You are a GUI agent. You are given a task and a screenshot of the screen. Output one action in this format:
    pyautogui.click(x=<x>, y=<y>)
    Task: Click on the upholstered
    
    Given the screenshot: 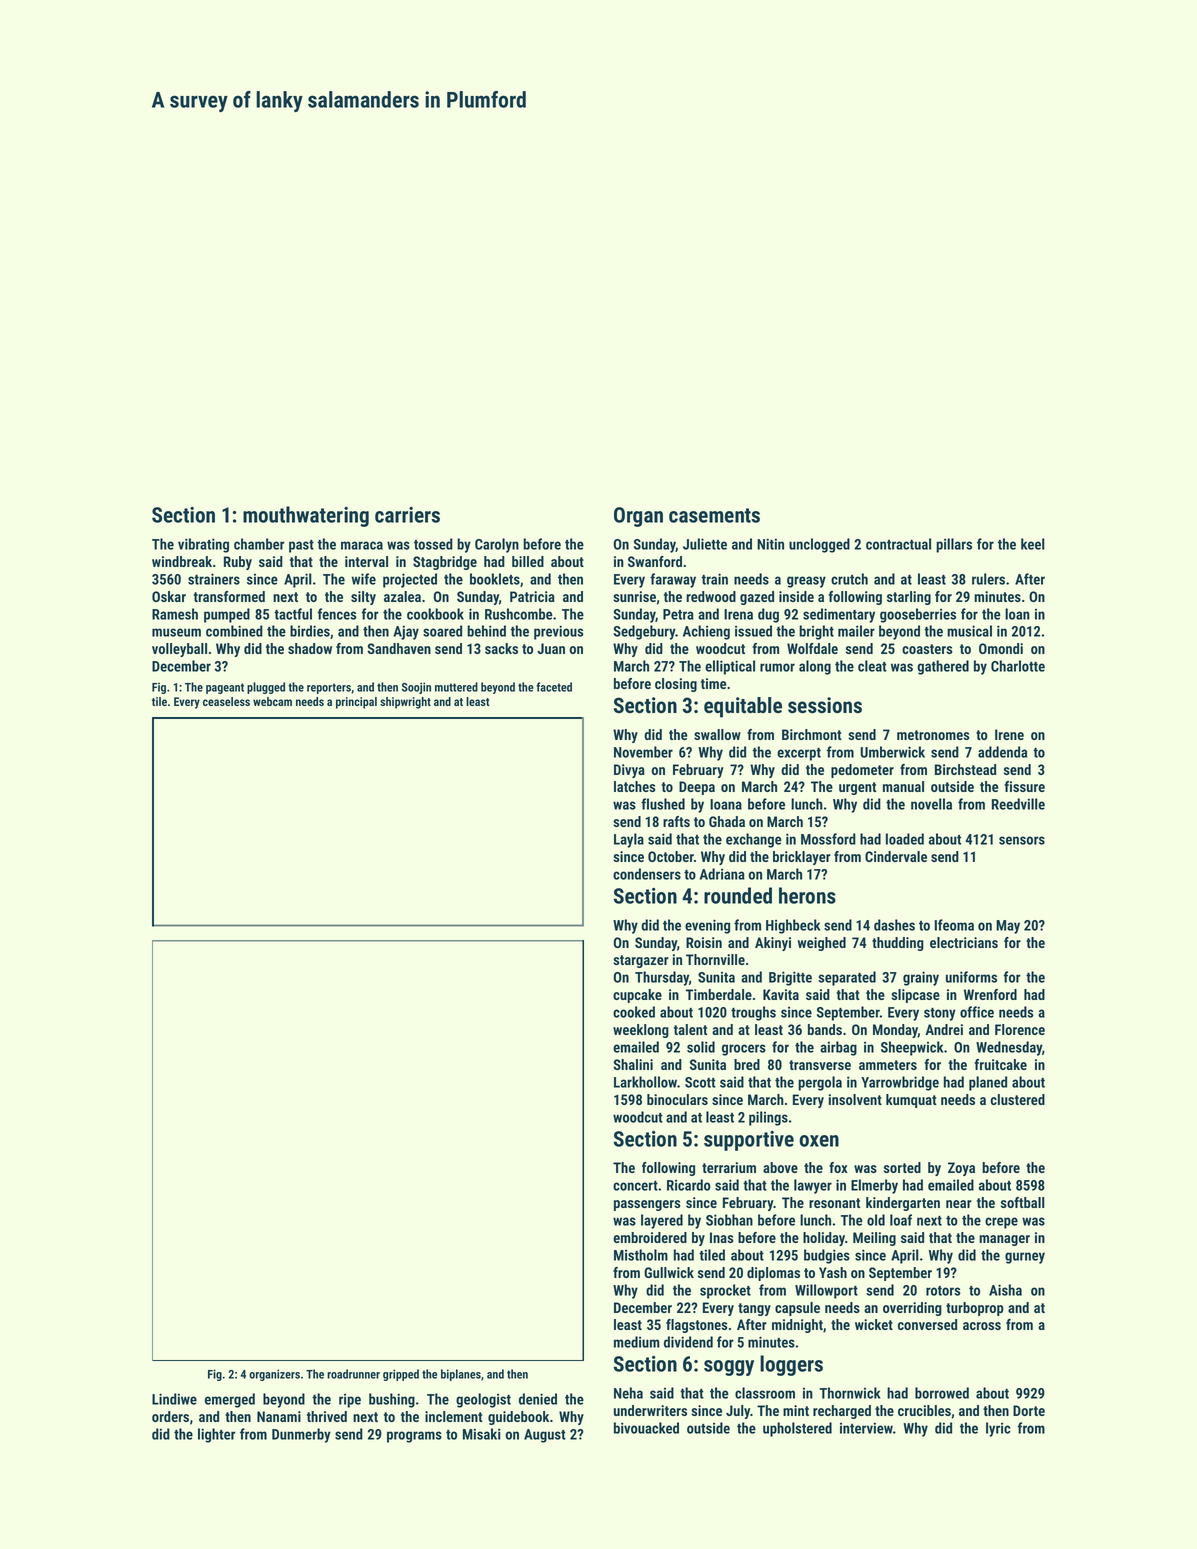 What is the action you would take?
    pyautogui.click(x=797, y=1429)
